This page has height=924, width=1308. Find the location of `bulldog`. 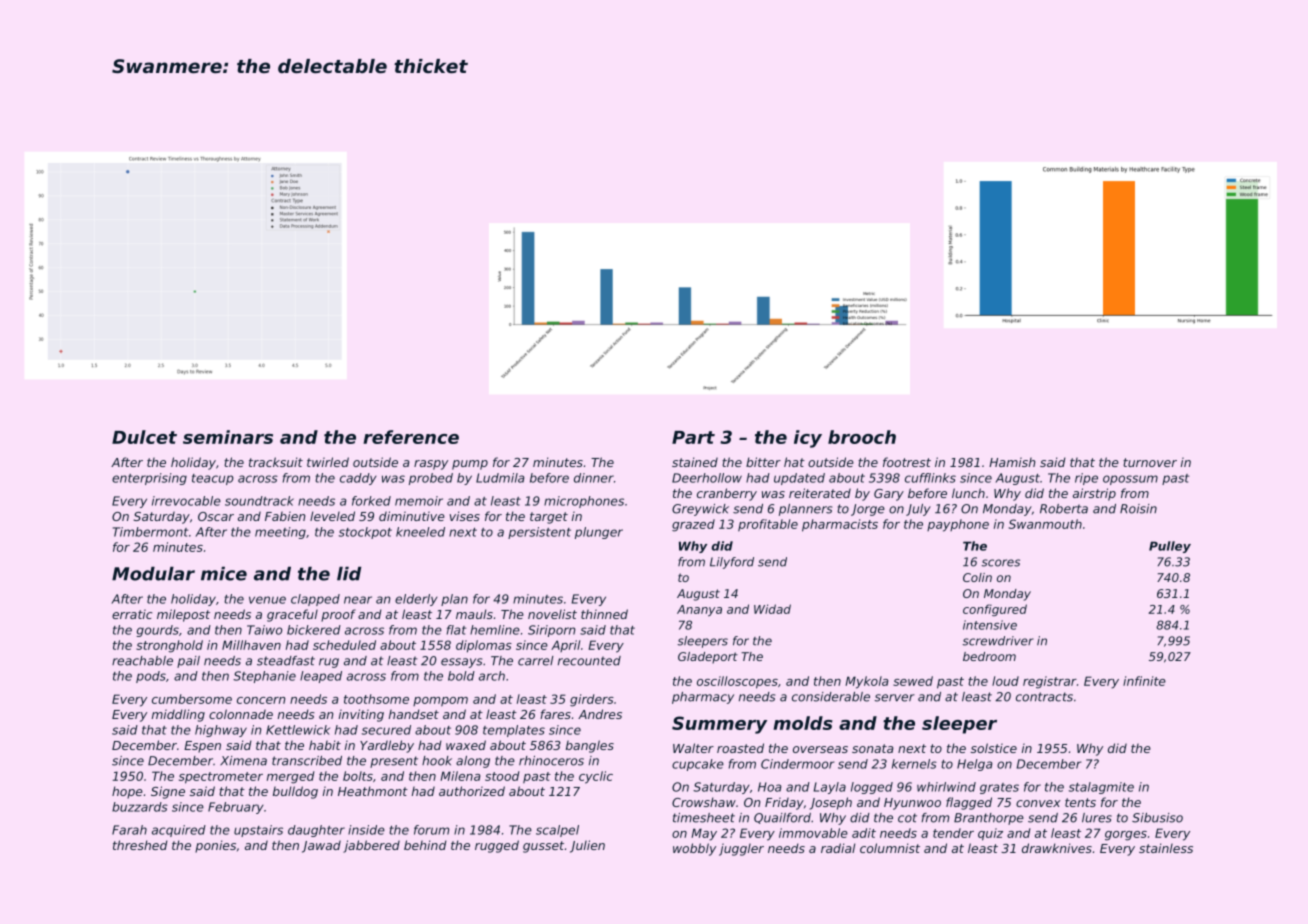

bulldog is located at coordinates (295, 792).
